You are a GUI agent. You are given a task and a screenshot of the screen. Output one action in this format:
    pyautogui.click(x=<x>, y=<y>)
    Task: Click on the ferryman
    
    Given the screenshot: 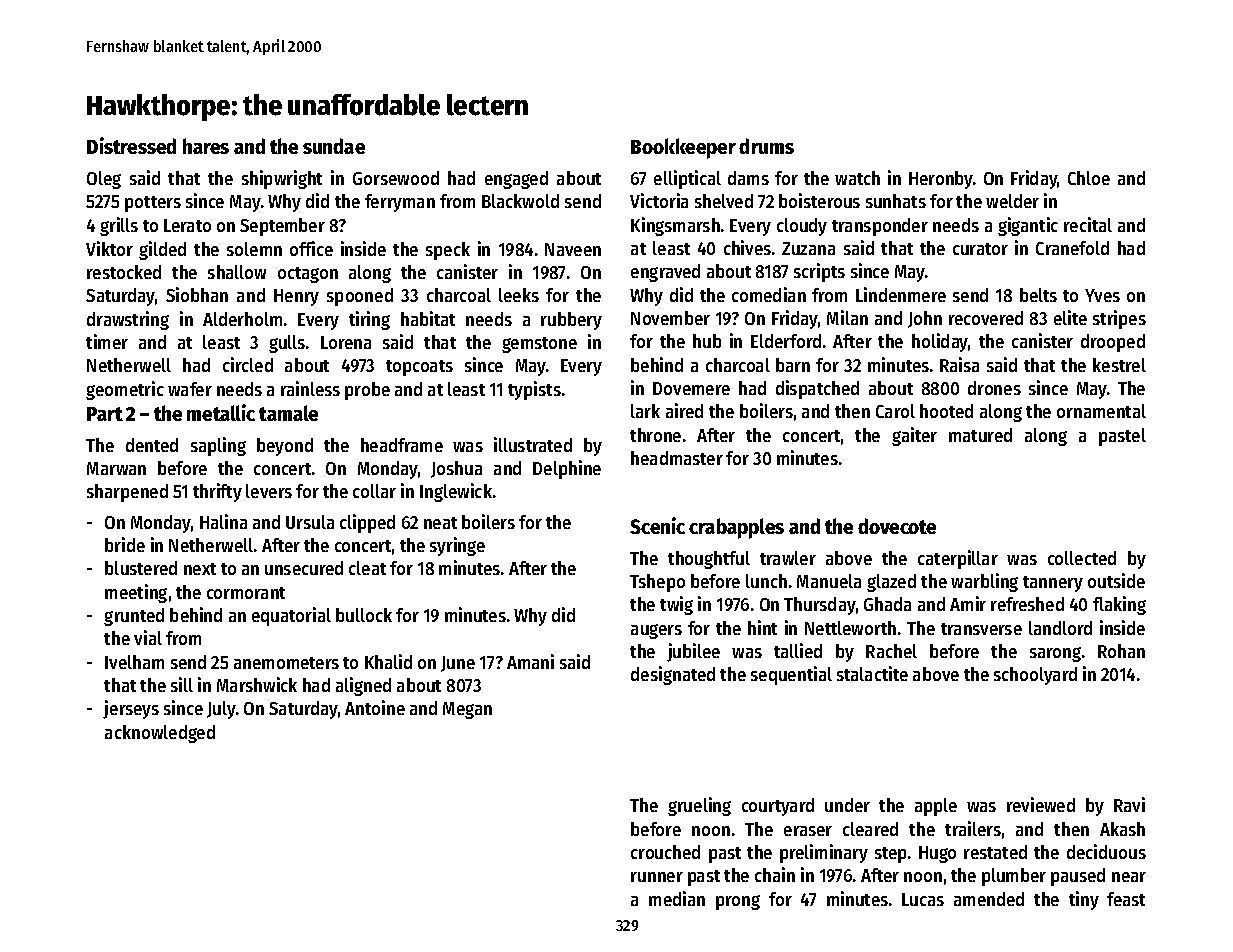 What is the action you would take?
    pyautogui.click(x=400, y=203)
